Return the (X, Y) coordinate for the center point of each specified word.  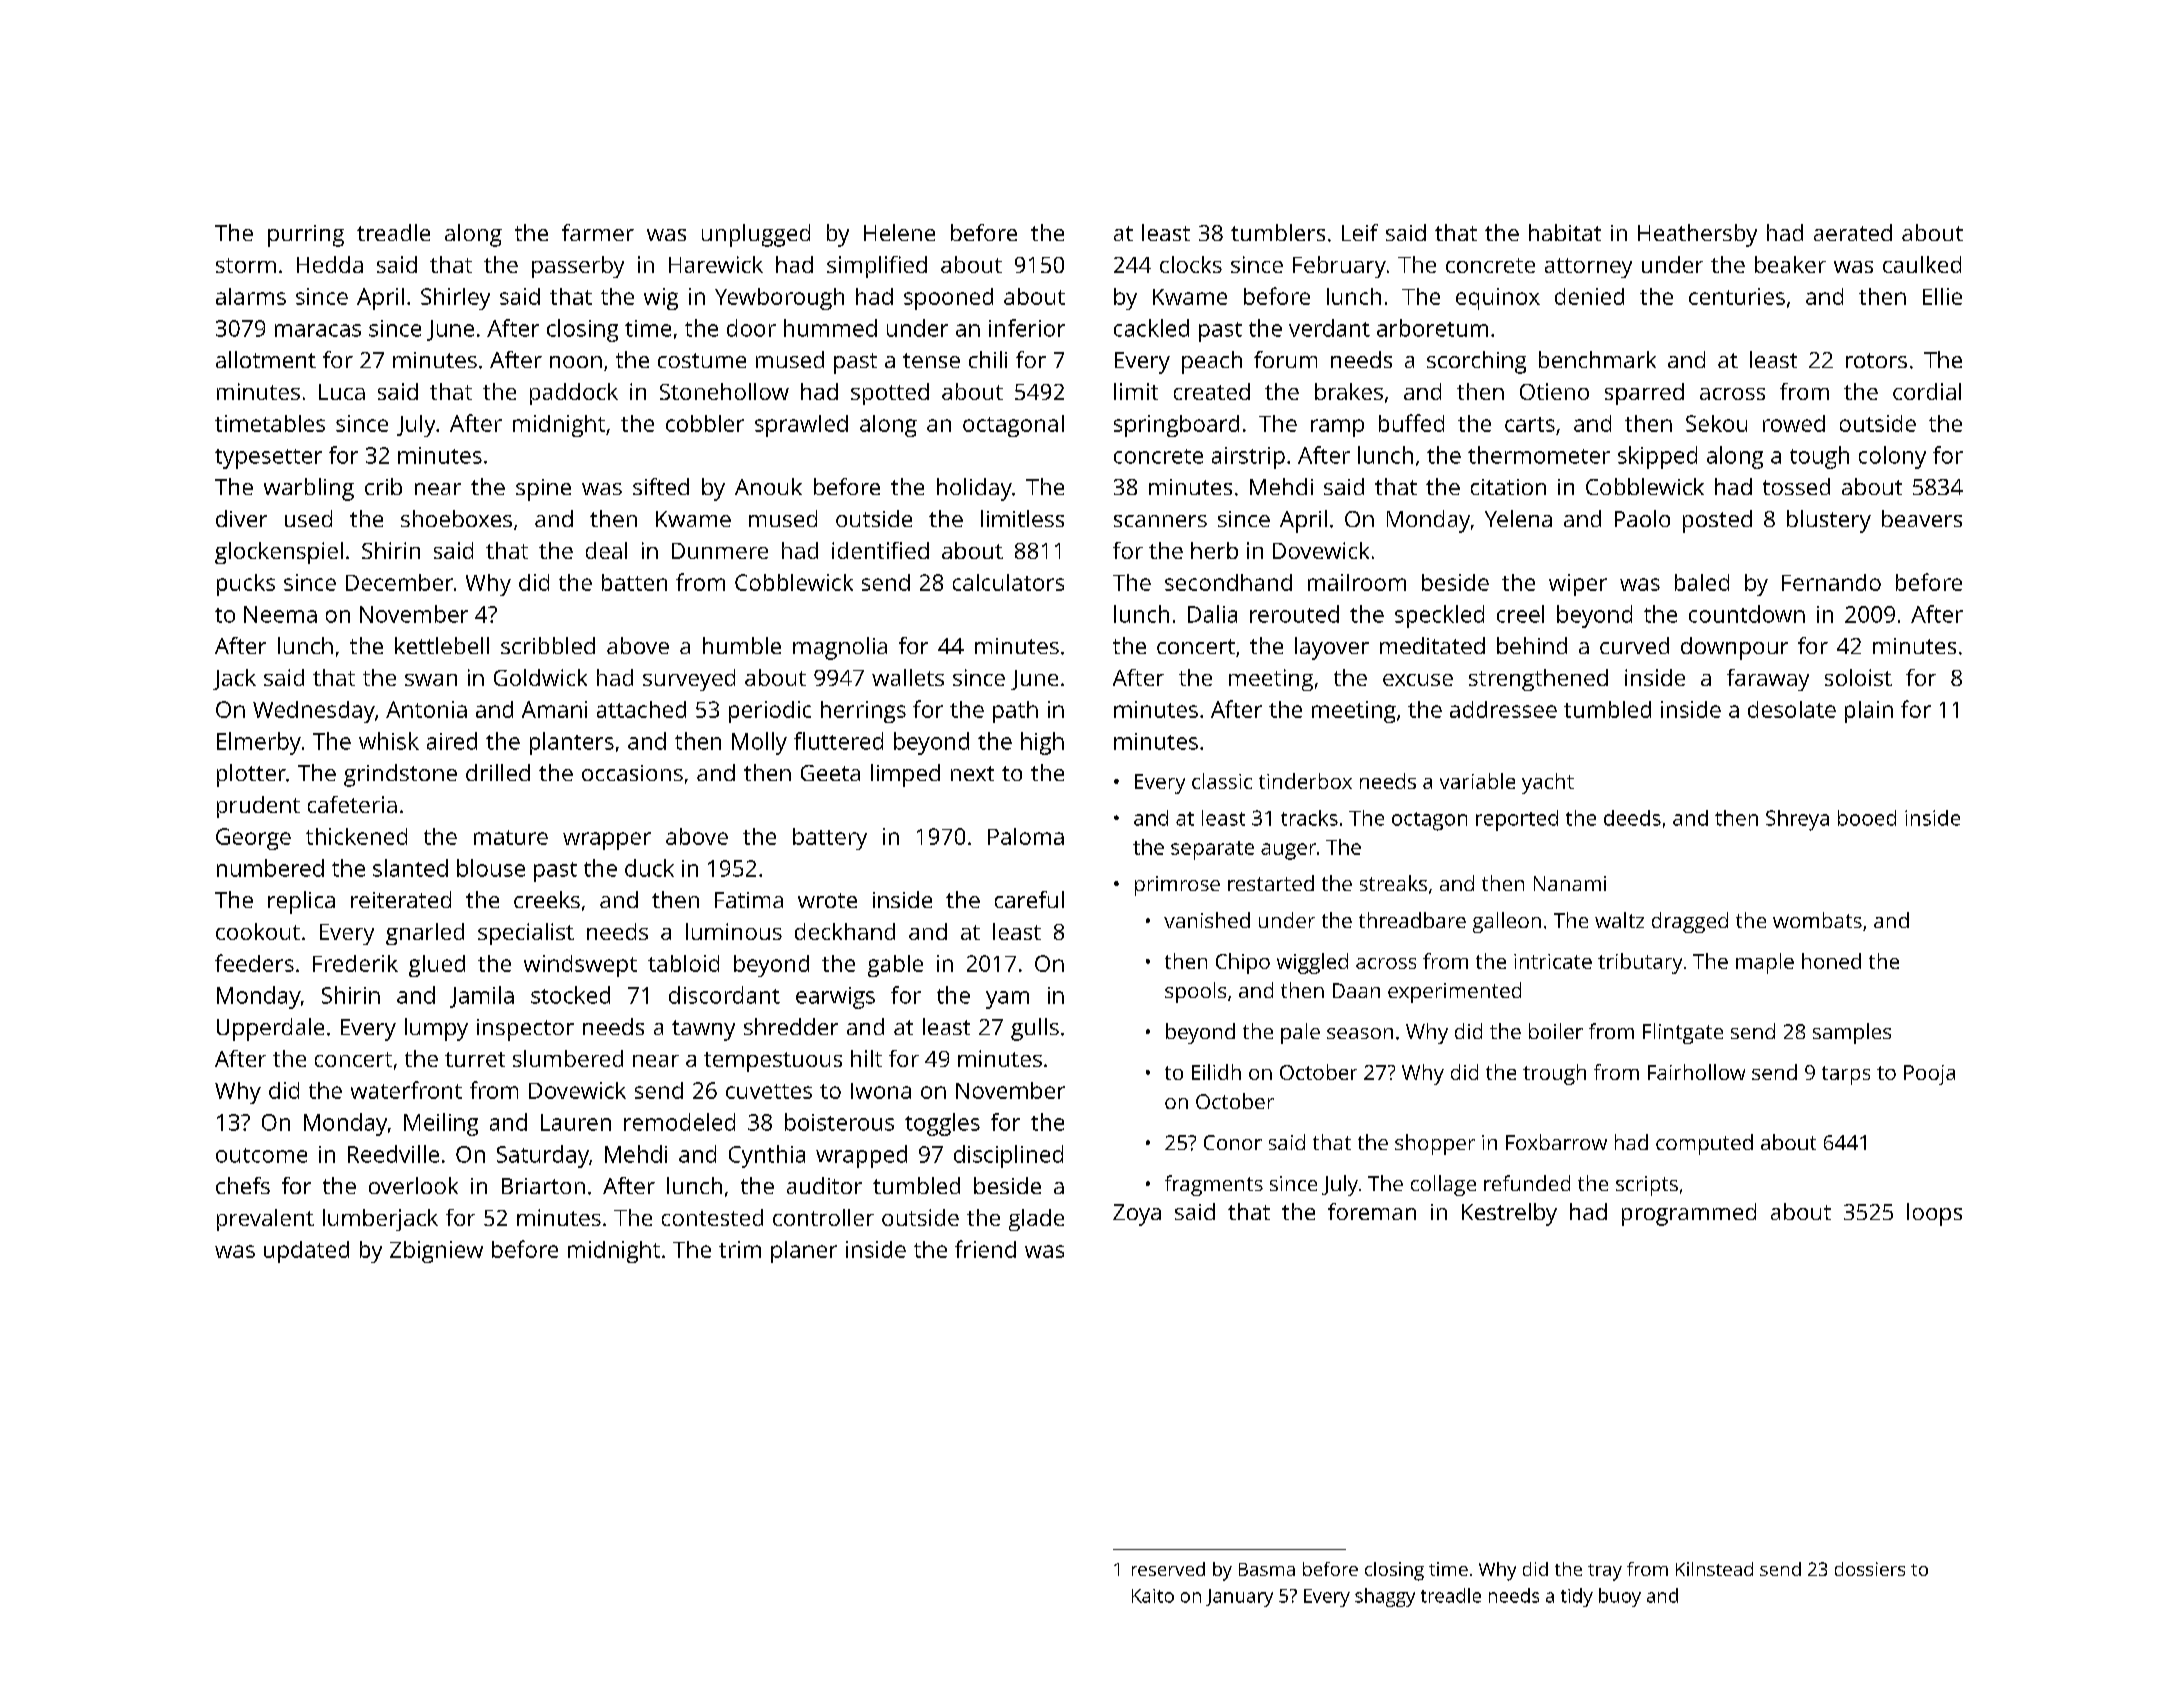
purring (306, 236)
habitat (1565, 232)
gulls (1035, 1029)
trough (1554, 1074)
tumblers (1278, 232)
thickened (356, 836)
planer (804, 1252)
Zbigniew (436, 1252)
